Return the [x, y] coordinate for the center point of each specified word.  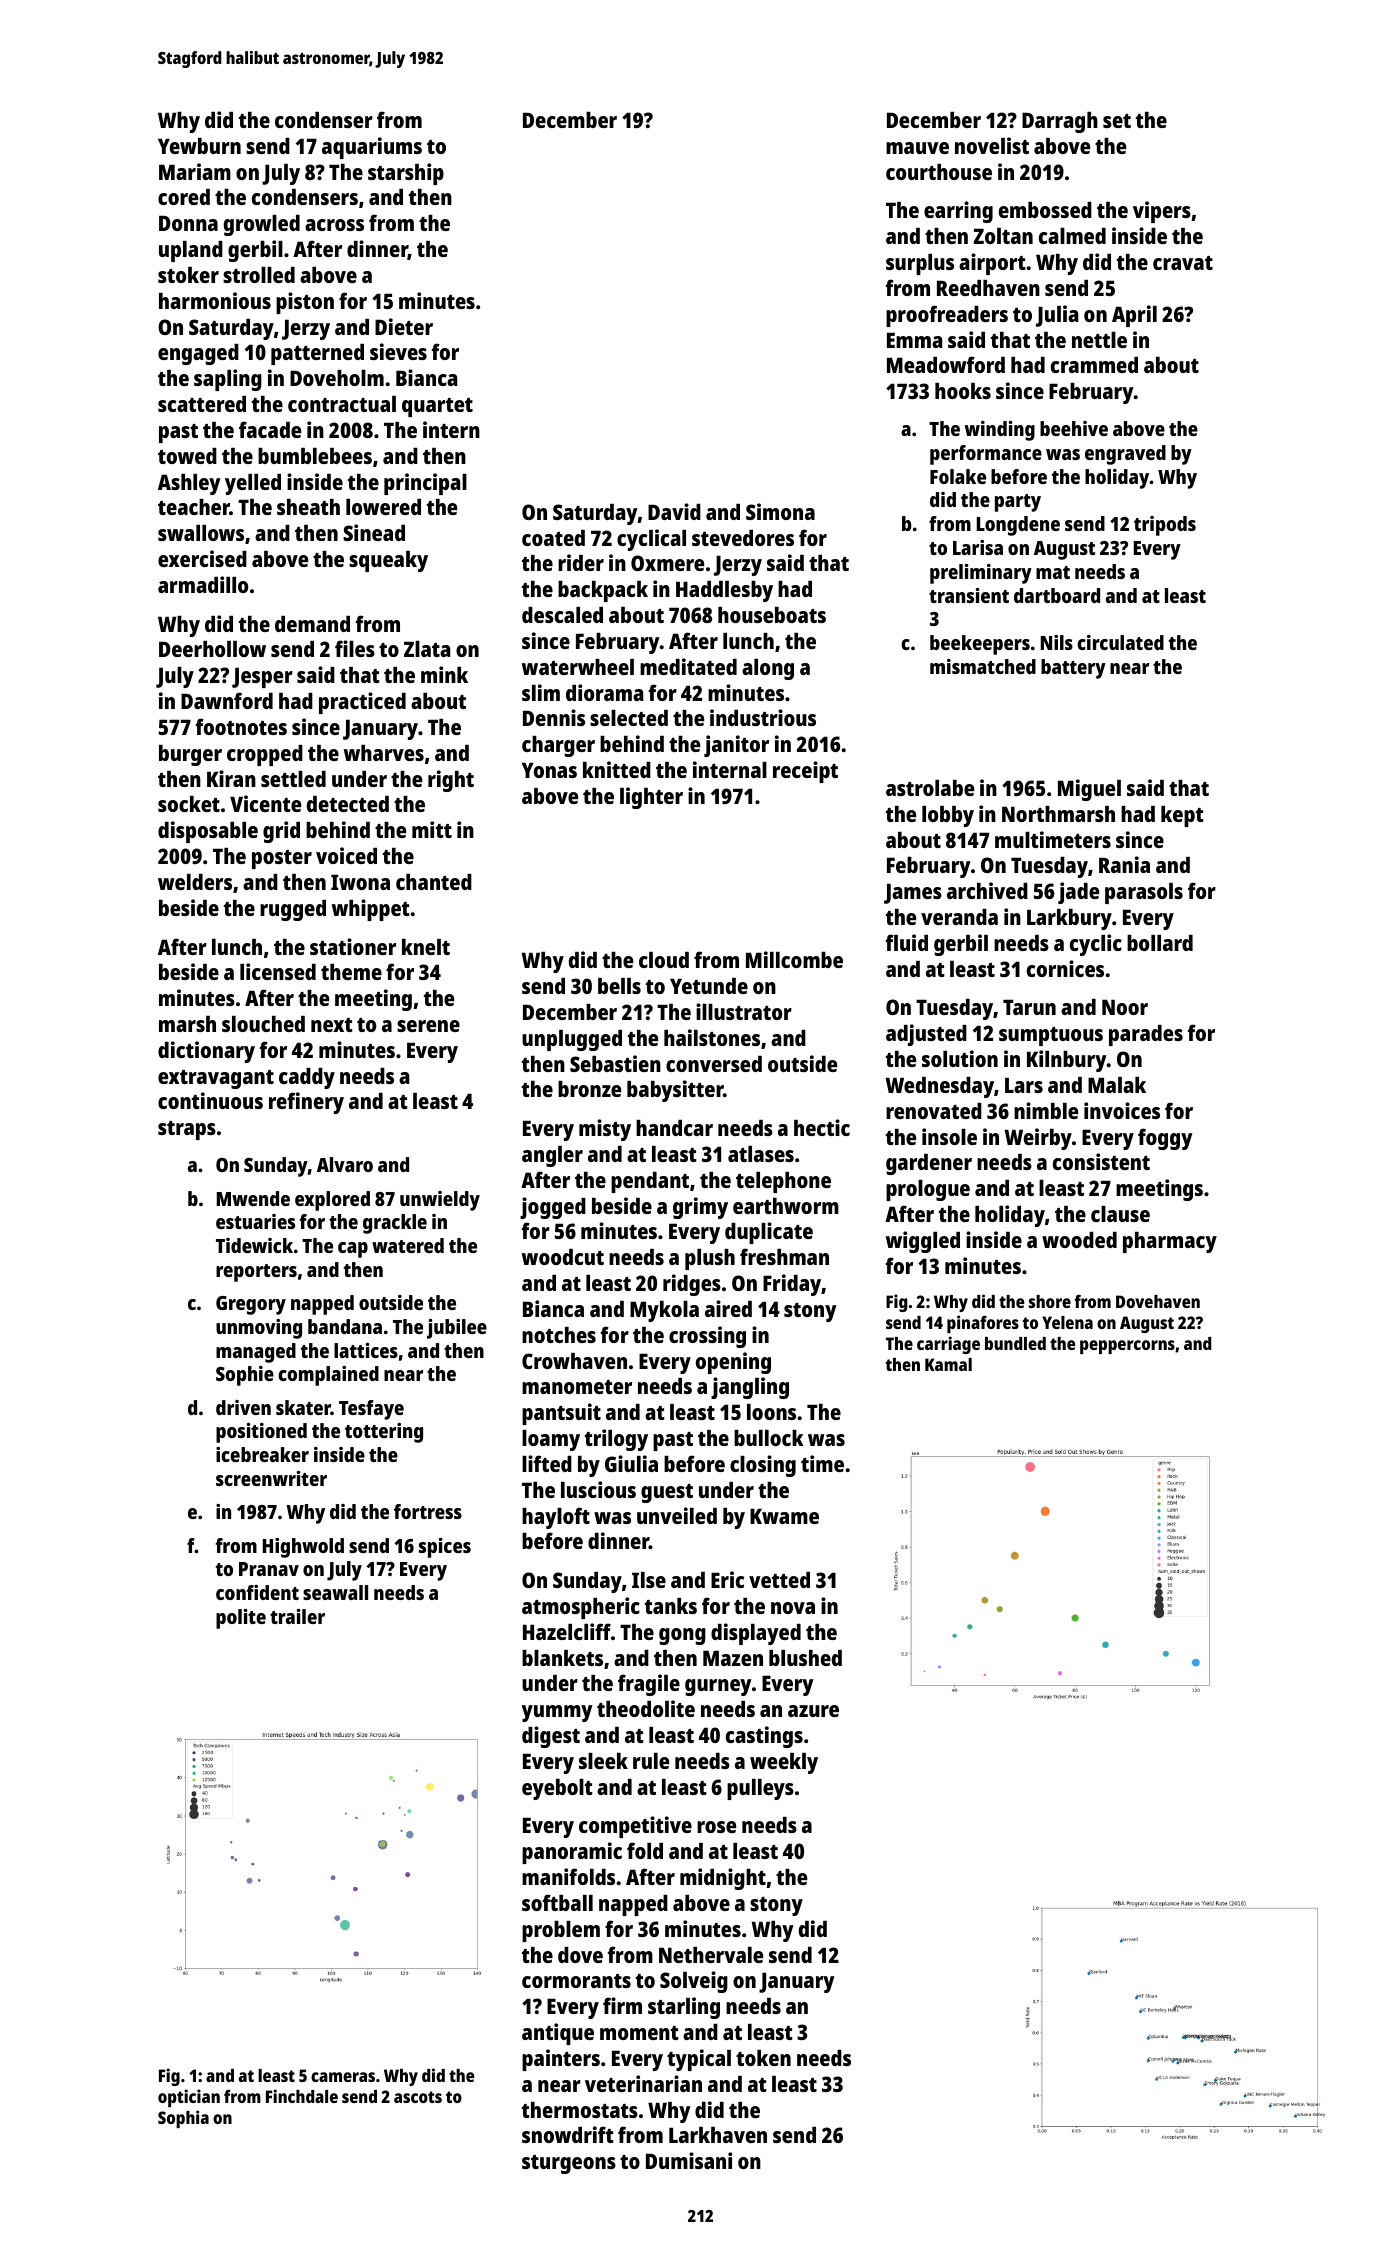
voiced [346, 855]
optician [189, 2098]
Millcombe [794, 959]
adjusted [926, 1035]
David [674, 511]
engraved [1125, 455]
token [763, 2058]
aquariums [372, 148]
